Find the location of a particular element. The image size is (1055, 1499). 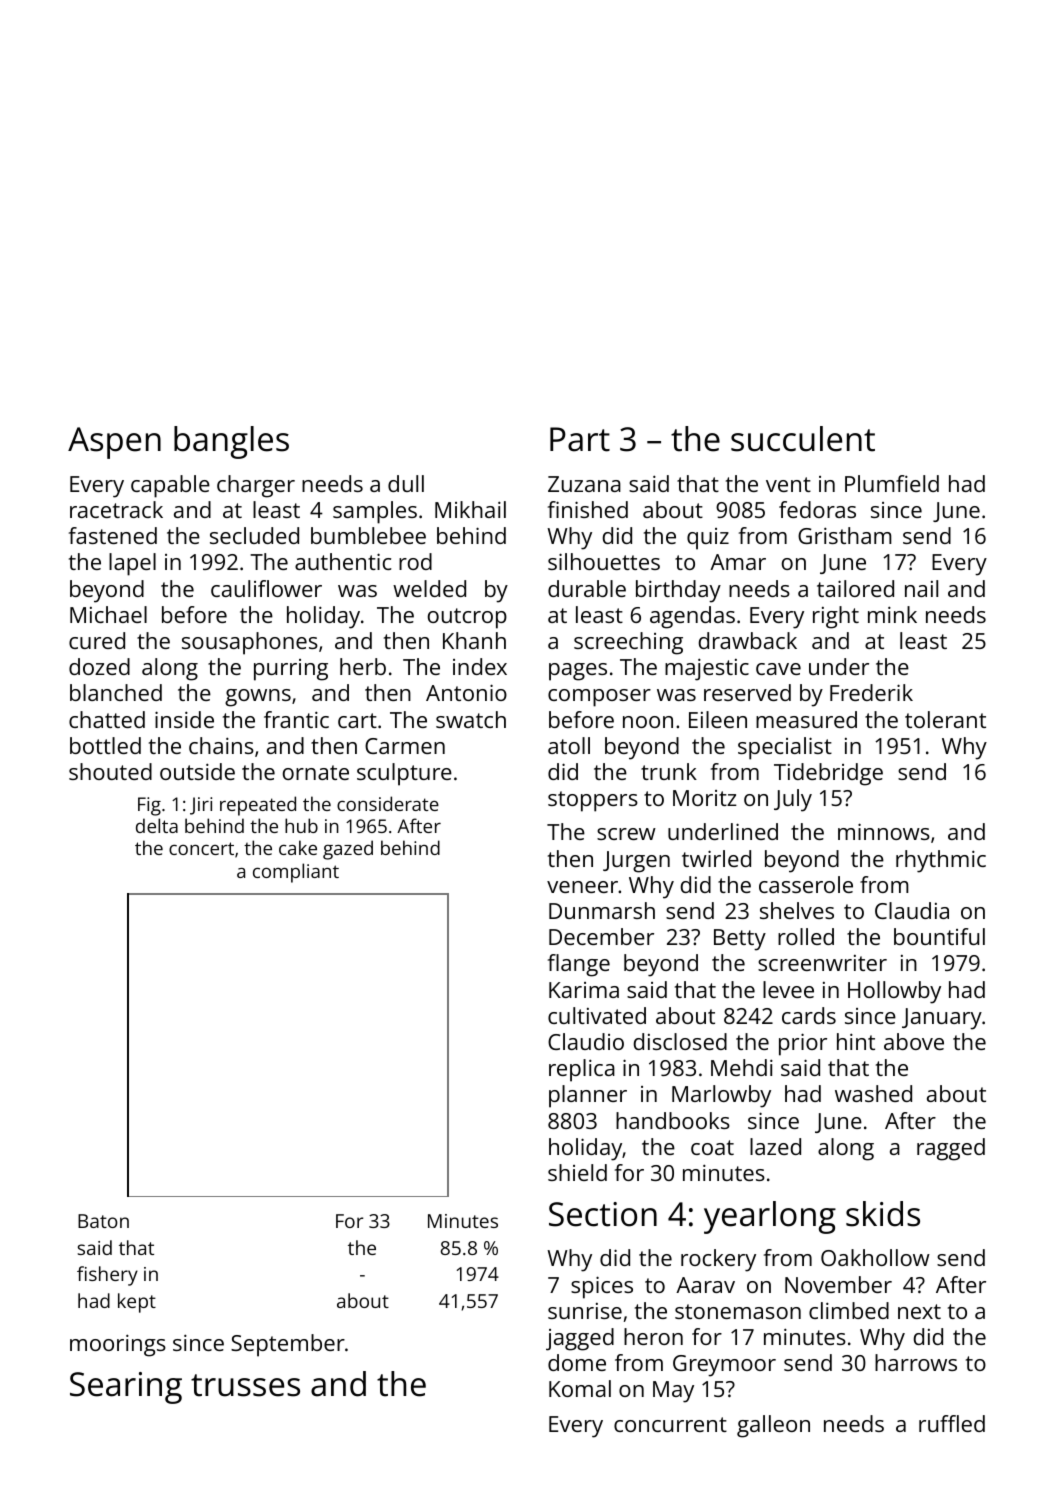

stoppers is located at coordinates (593, 801).
